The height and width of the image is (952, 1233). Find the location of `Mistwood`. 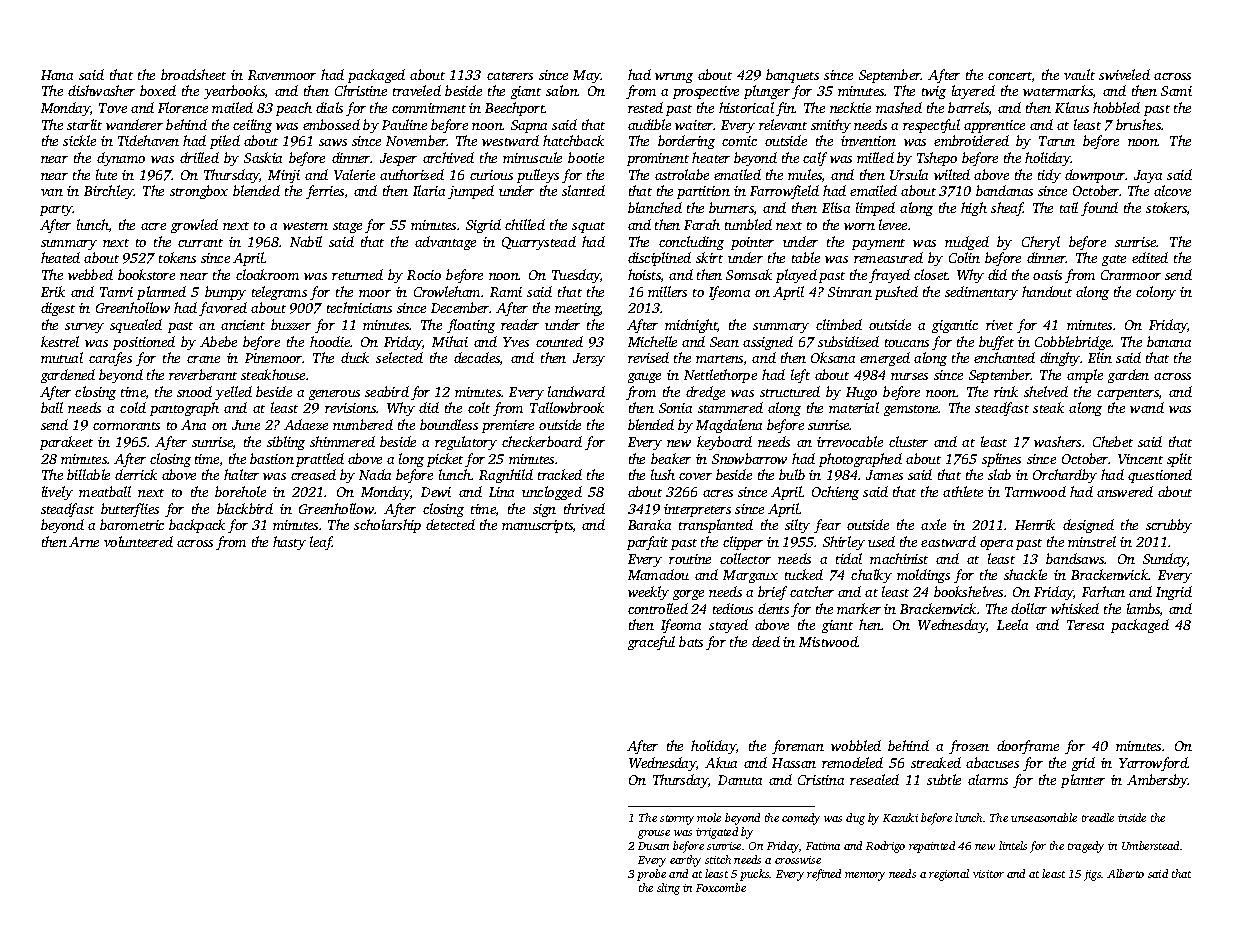

Mistwood is located at coordinates (828, 641).
